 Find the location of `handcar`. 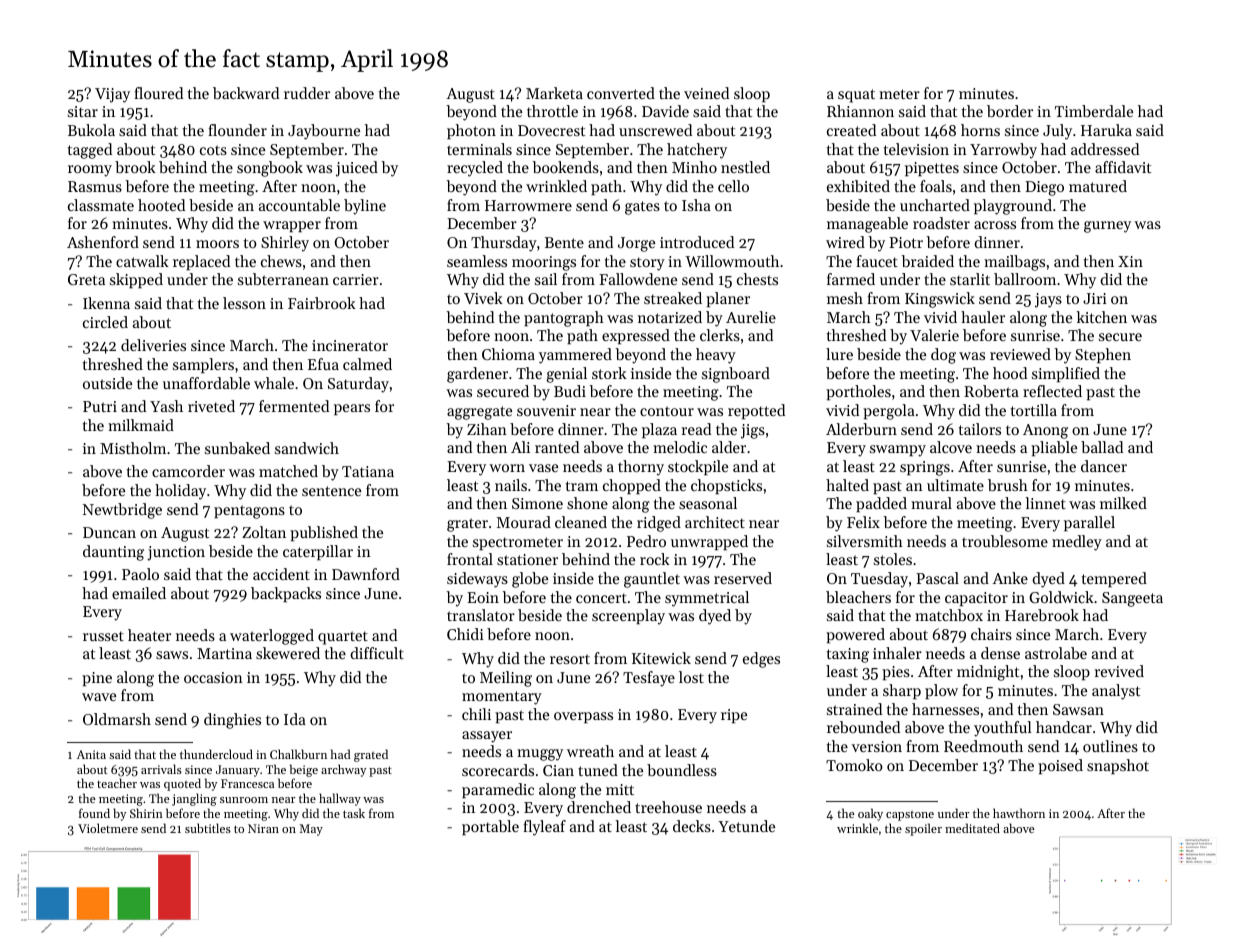

handcar is located at coordinates (1064, 727).
